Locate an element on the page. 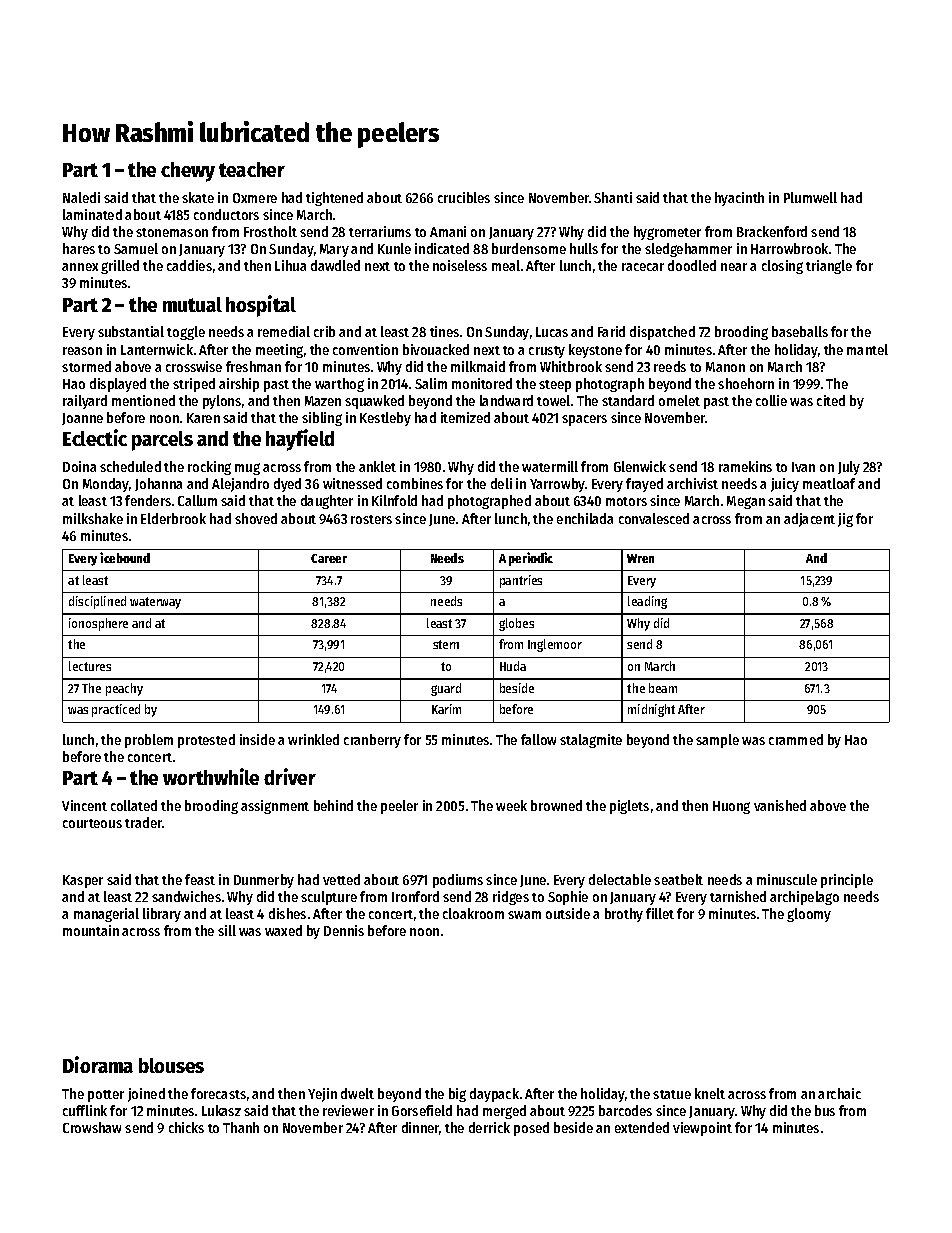  laminated is located at coordinates (92, 214).
